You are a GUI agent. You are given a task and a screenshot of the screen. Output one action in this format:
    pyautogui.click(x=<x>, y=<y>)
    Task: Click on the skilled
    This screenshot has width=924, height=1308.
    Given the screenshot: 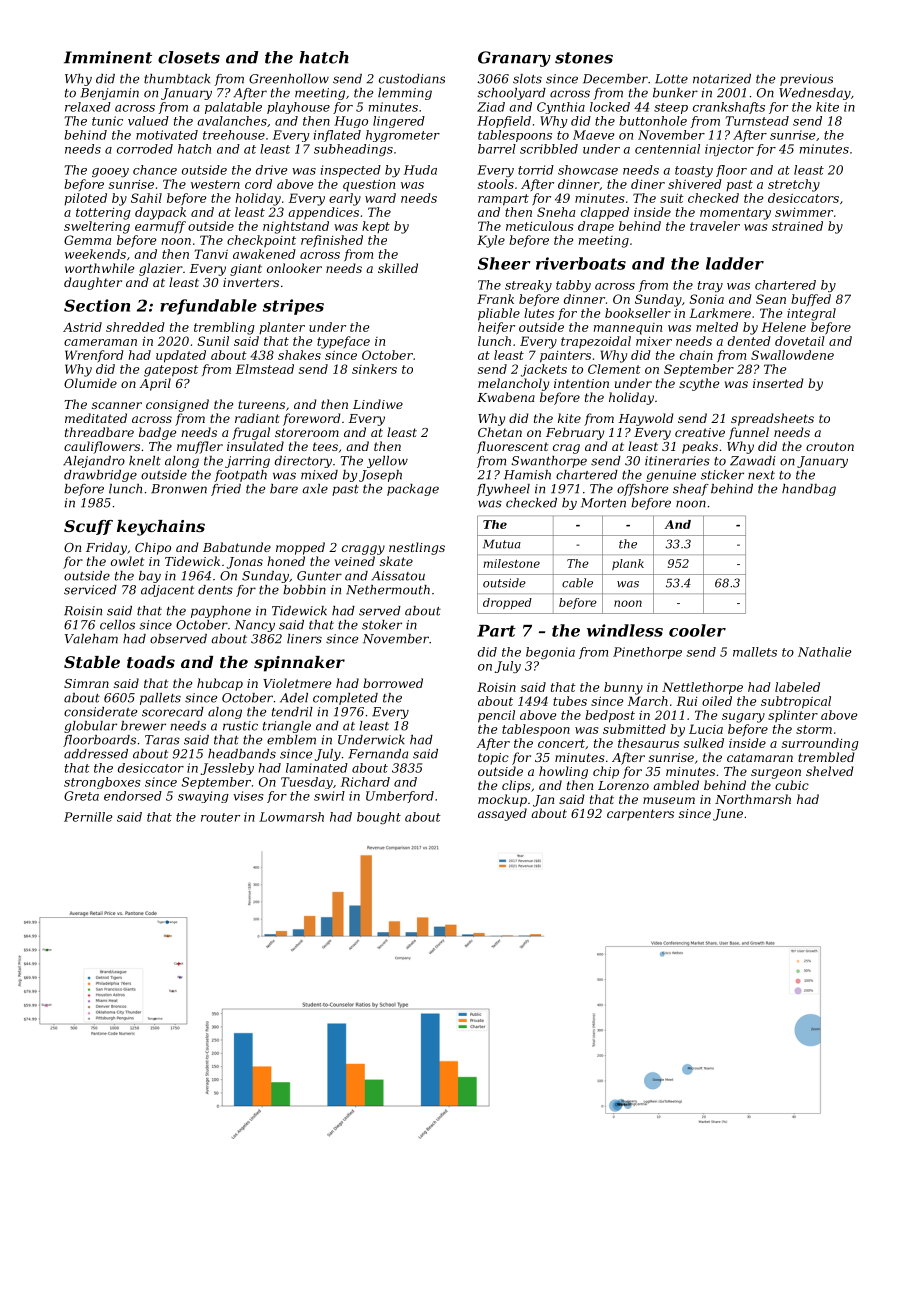 What is the action you would take?
    pyautogui.click(x=398, y=268)
